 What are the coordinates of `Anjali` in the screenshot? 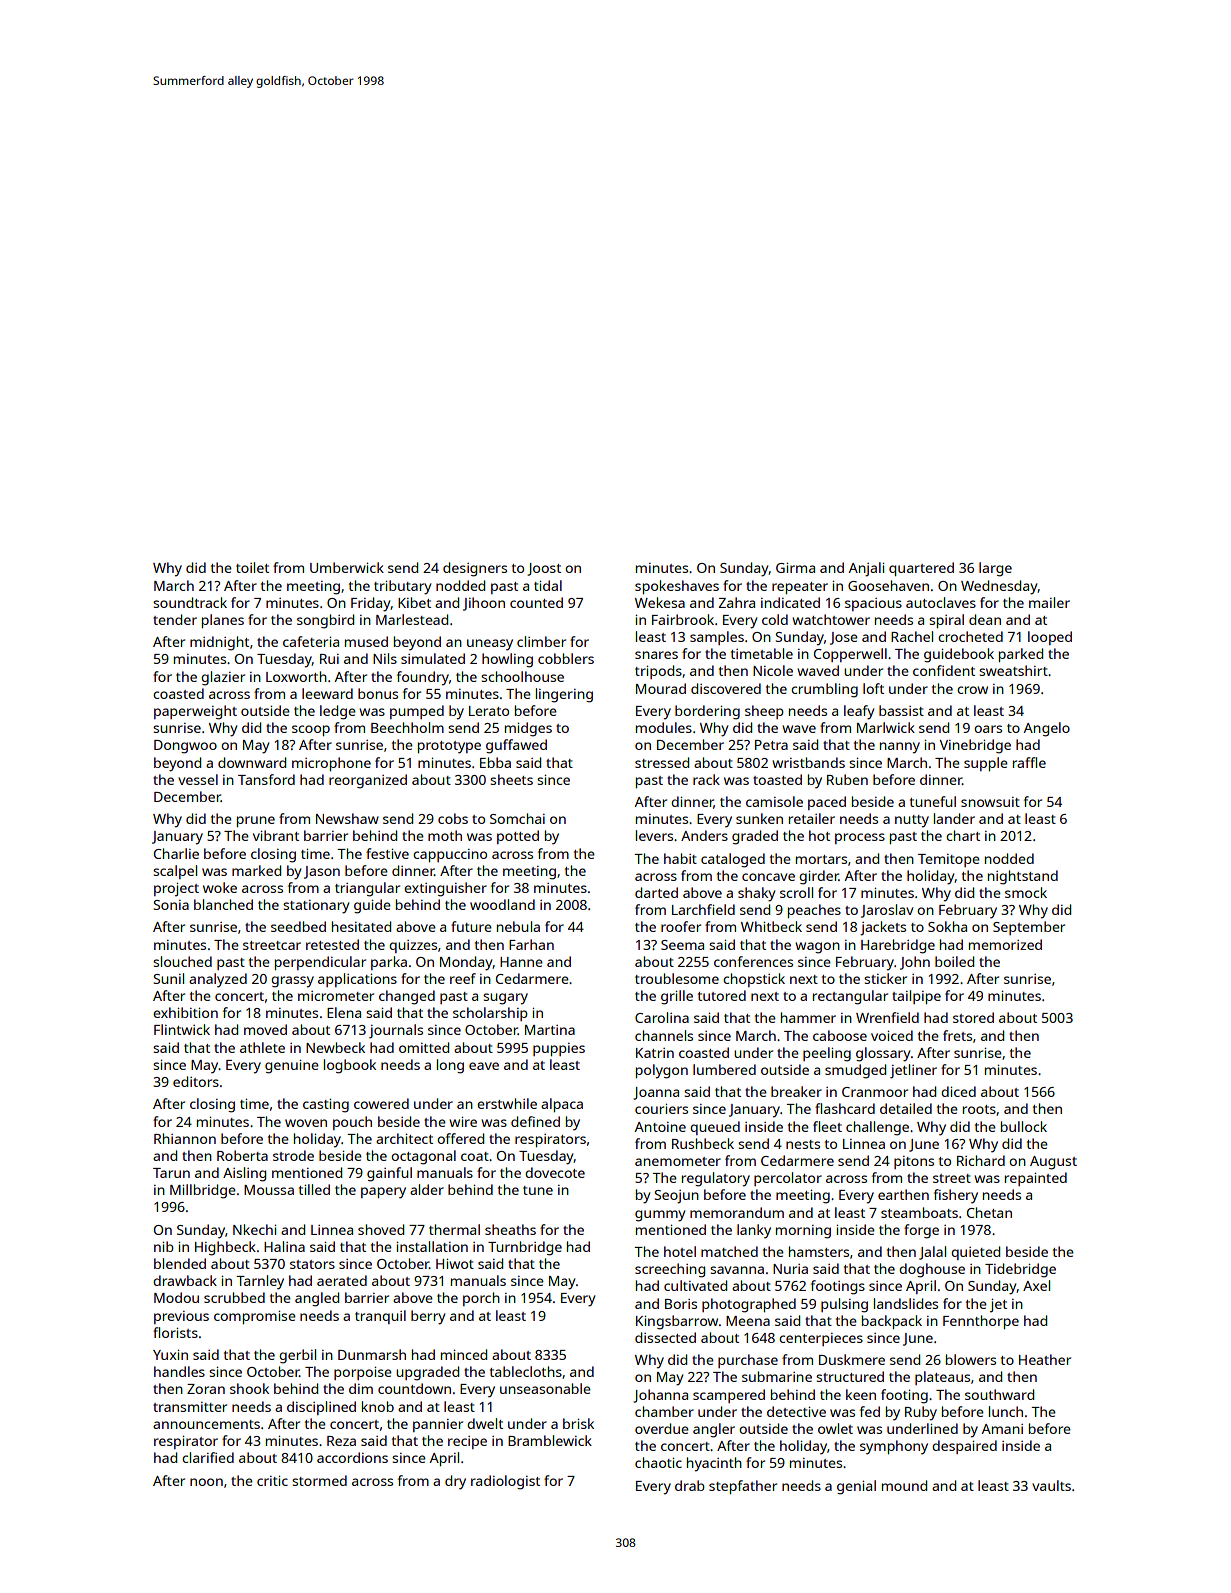 It's located at (866, 569).
